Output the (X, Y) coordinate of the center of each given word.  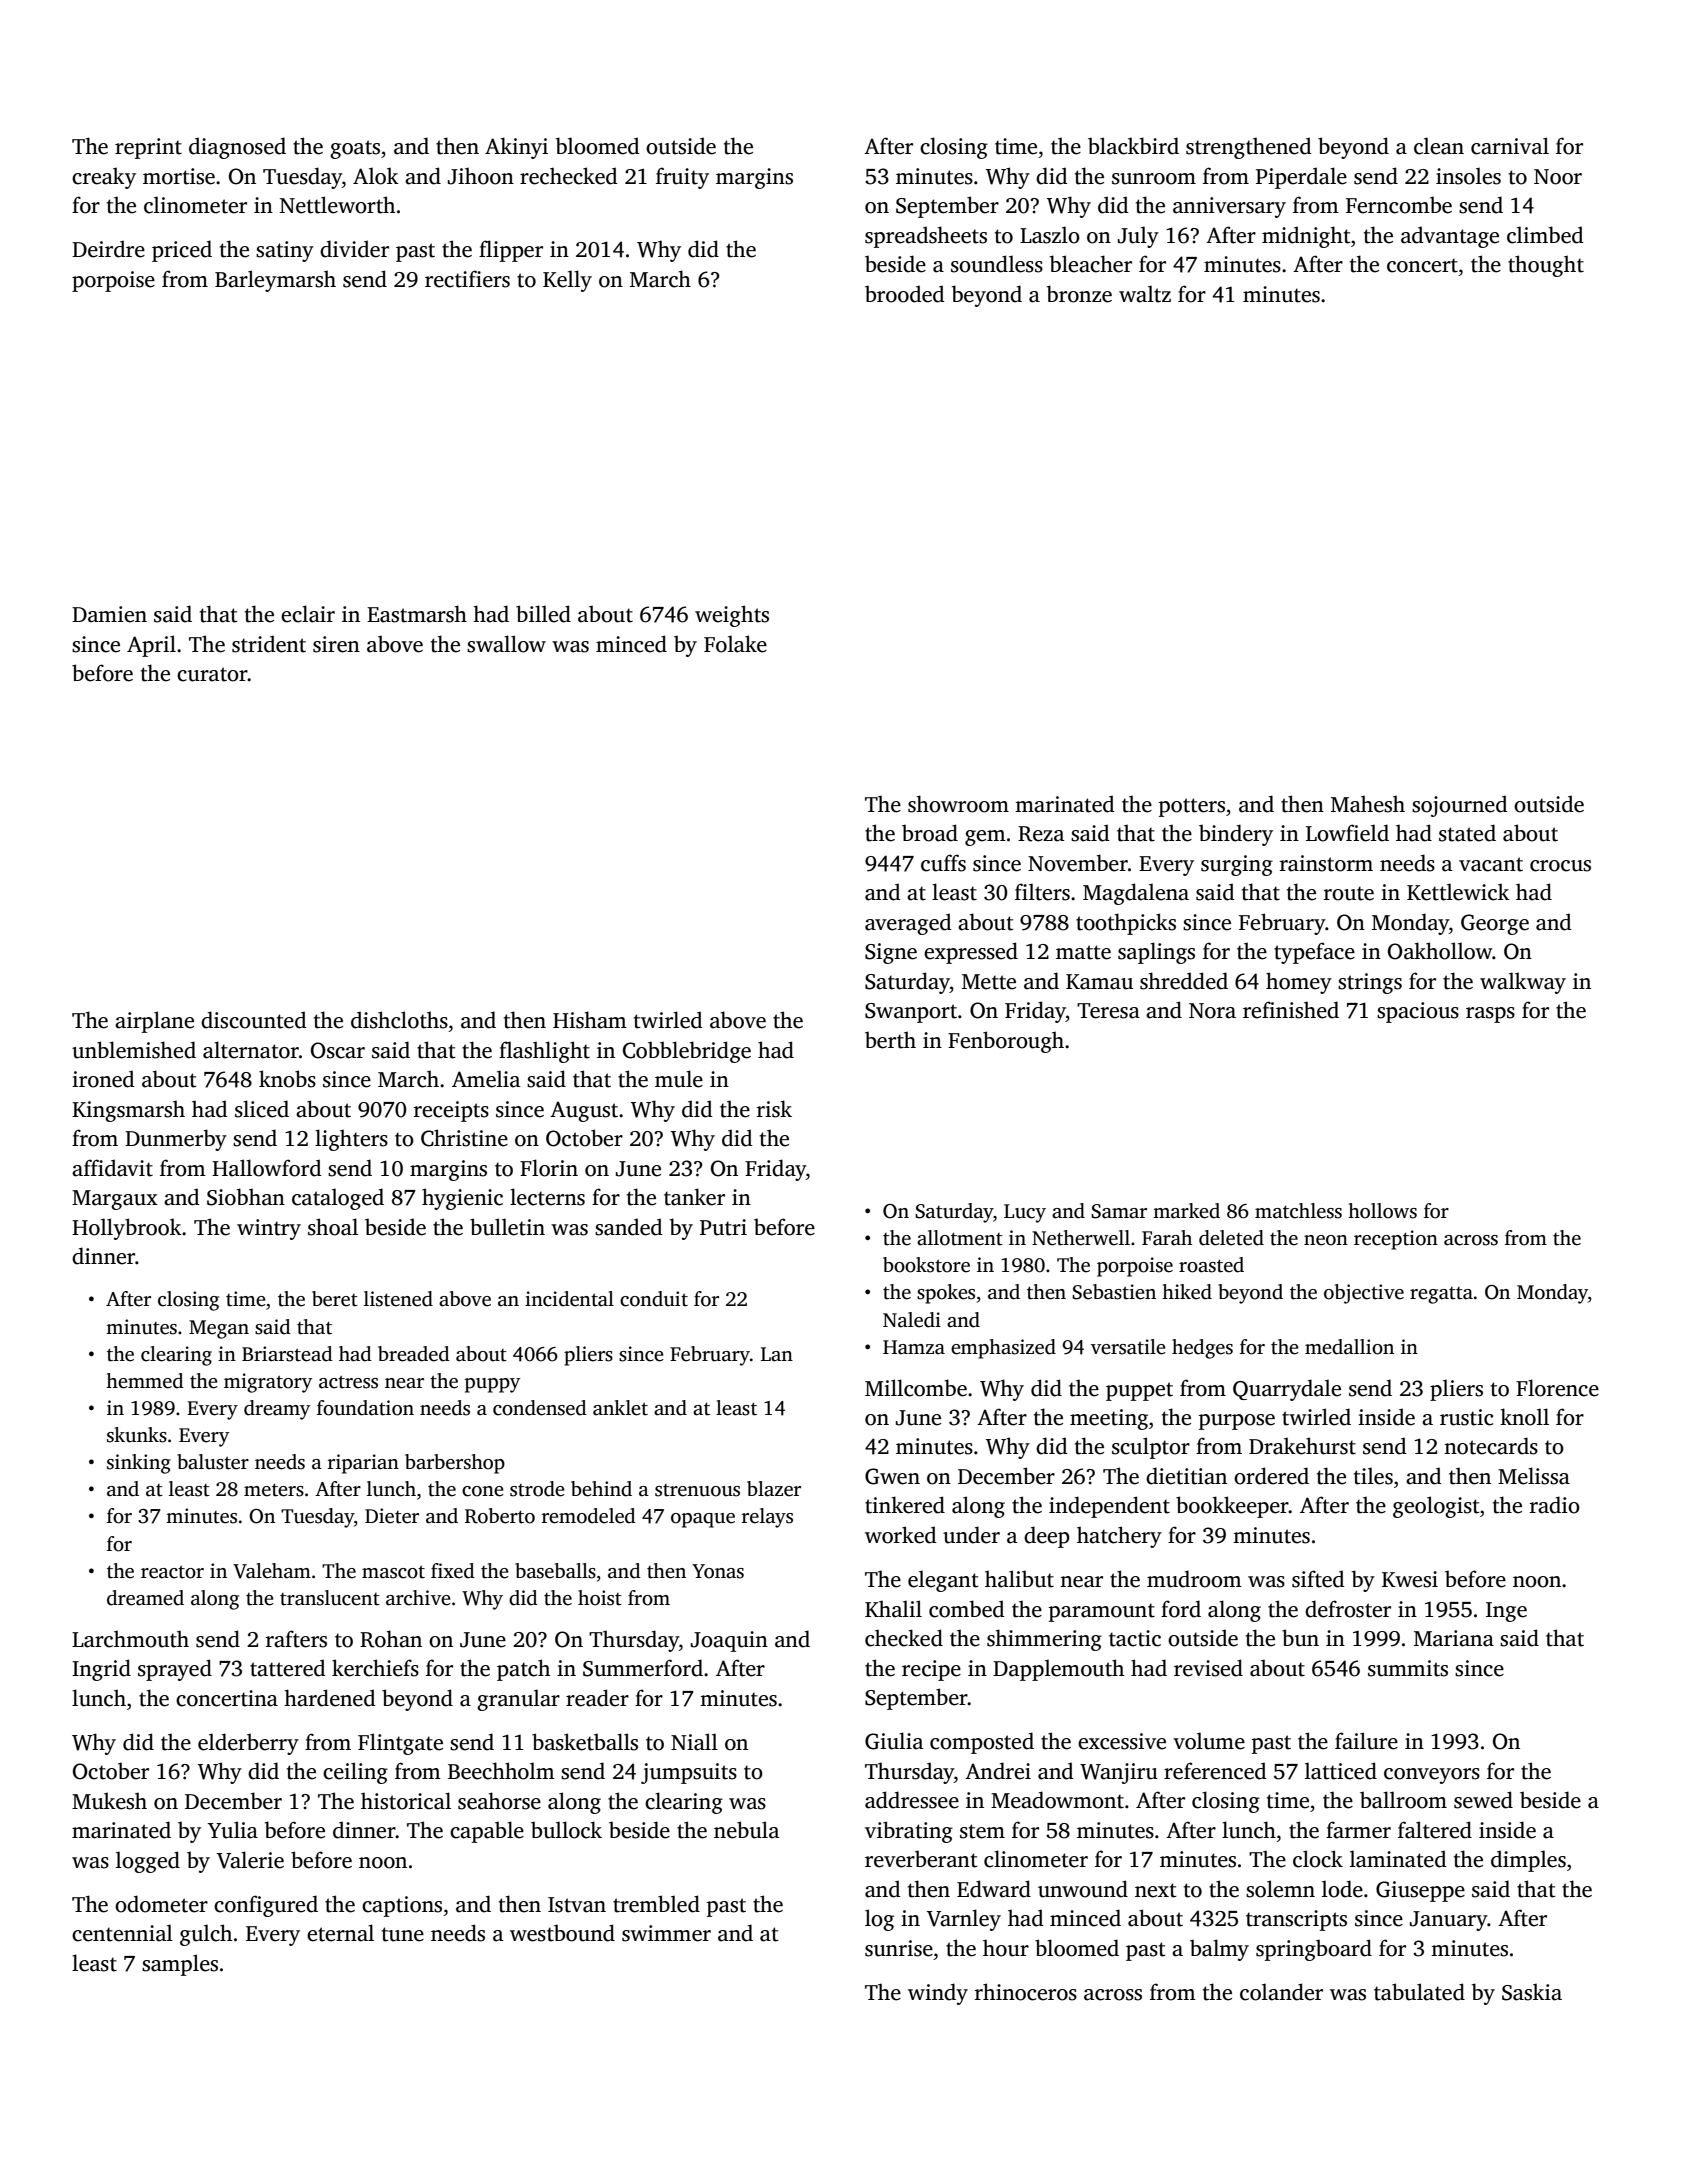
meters (274, 1490)
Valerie (250, 1860)
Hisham (590, 1020)
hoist (600, 1598)
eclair (308, 614)
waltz (1145, 294)
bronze (1079, 294)
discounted (254, 1020)
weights (732, 616)
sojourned (1460, 806)
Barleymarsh (275, 281)
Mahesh (1368, 804)
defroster (1348, 1609)
